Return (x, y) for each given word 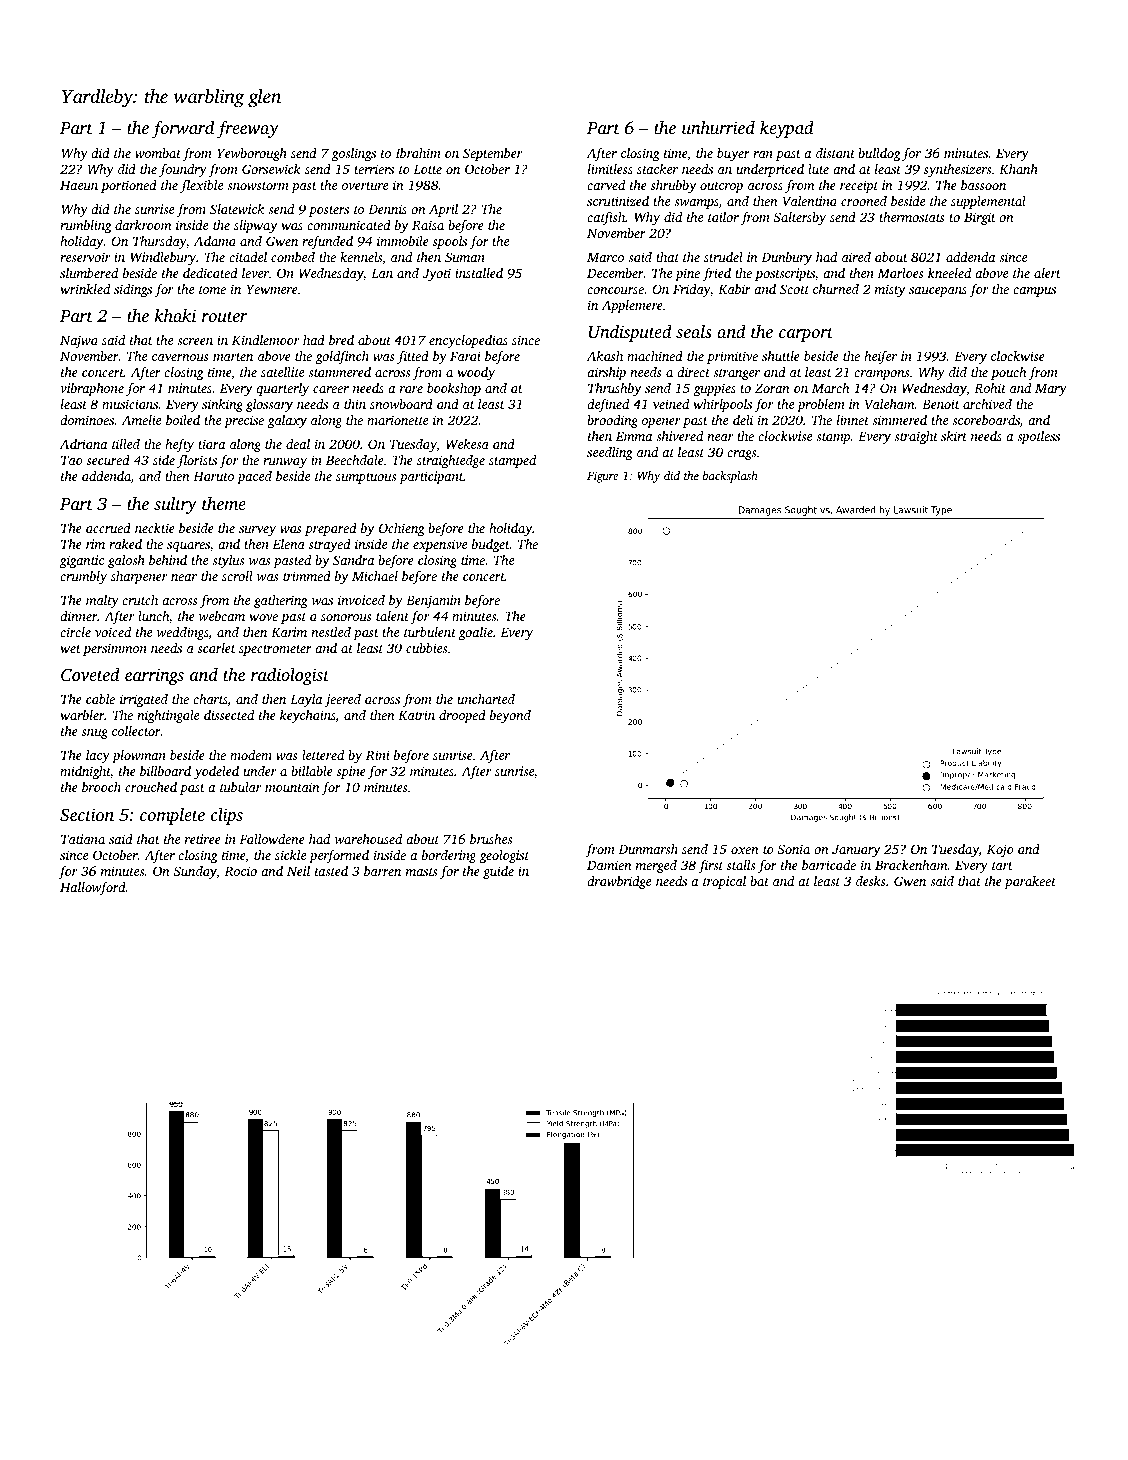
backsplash (730, 477)
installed (479, 273)
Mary (1051, 389)
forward (183, 129)
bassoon (983, 185)
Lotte (427, 169)
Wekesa (467, 444)
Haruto (213, 476)
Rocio (240, 871)
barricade (829, 865)
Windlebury (163, 258)
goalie (476, 633)
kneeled (949, 273)
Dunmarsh (648, 849)
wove (263, 617)
